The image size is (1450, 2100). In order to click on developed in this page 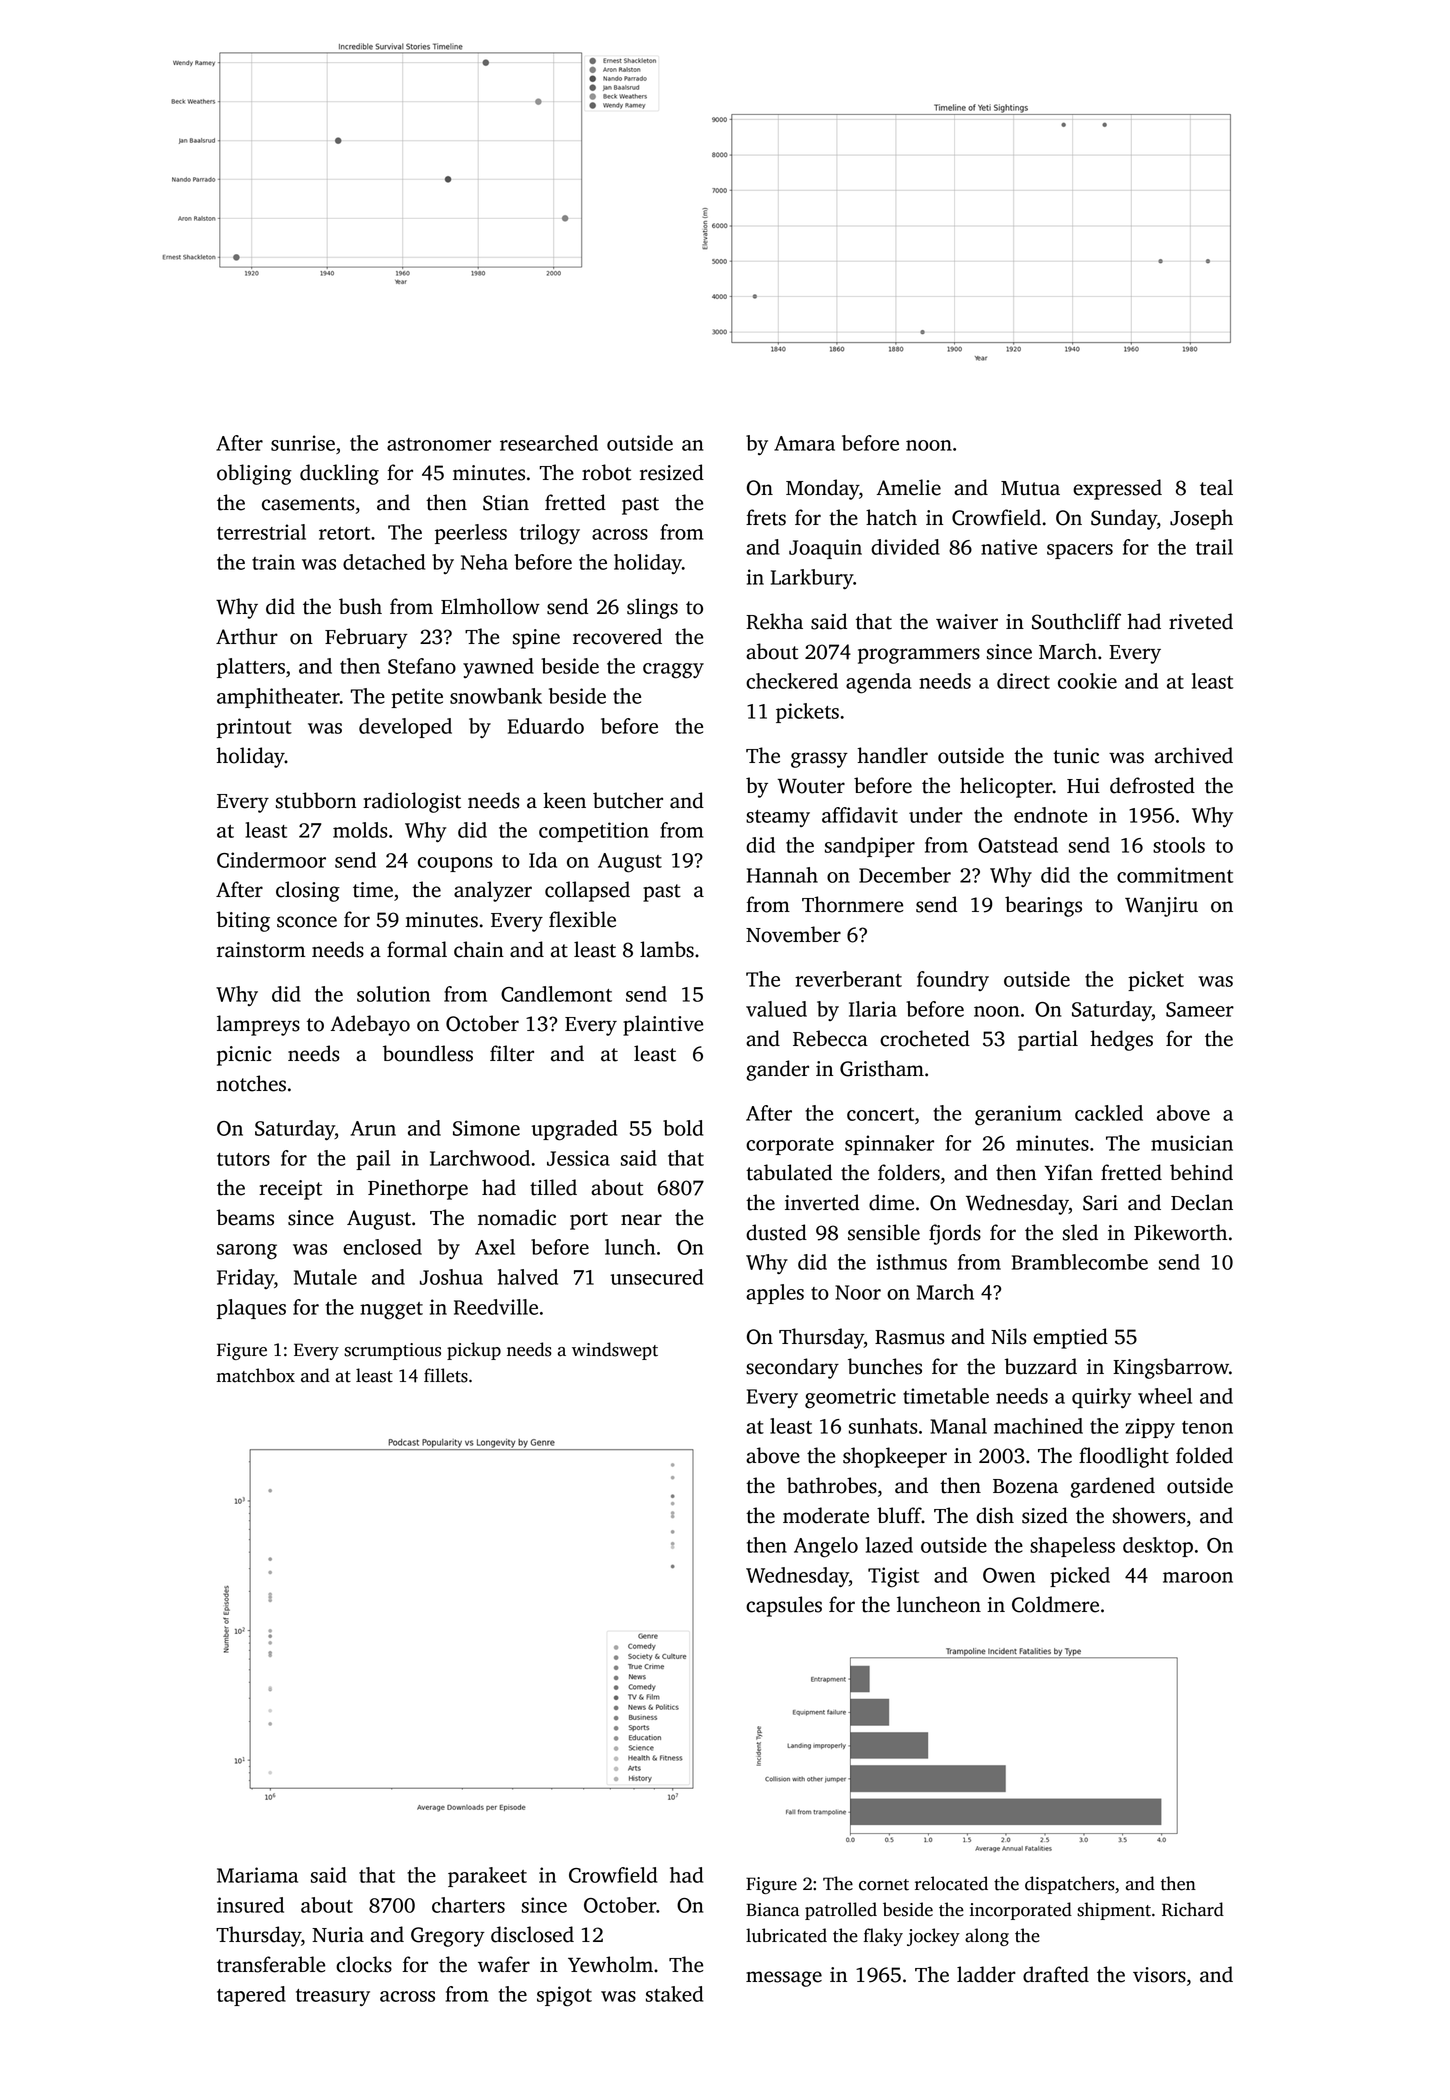, I will do `click(405, 728)`.
